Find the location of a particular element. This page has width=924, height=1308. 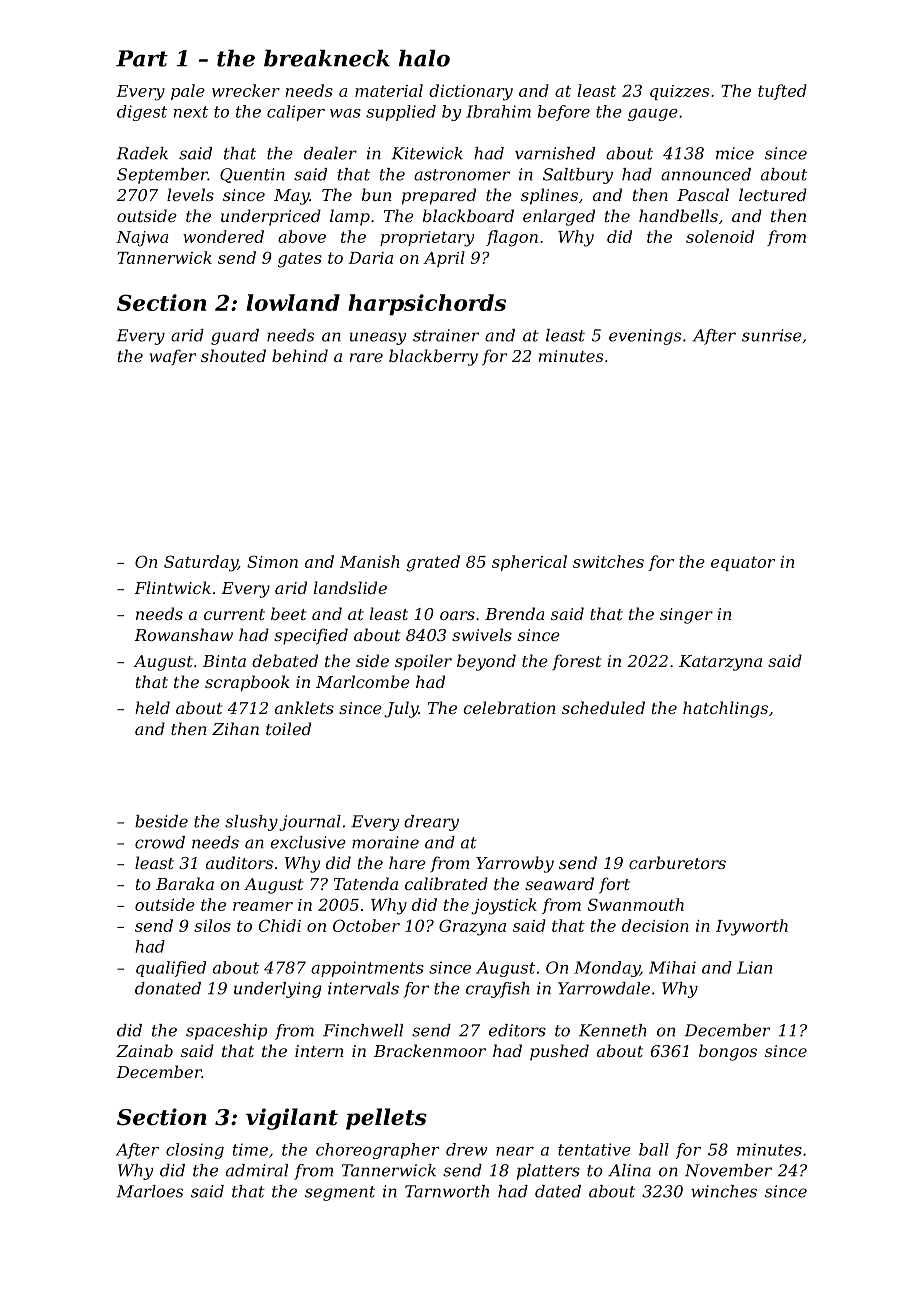

forest is located at coordinates (576, 662).
